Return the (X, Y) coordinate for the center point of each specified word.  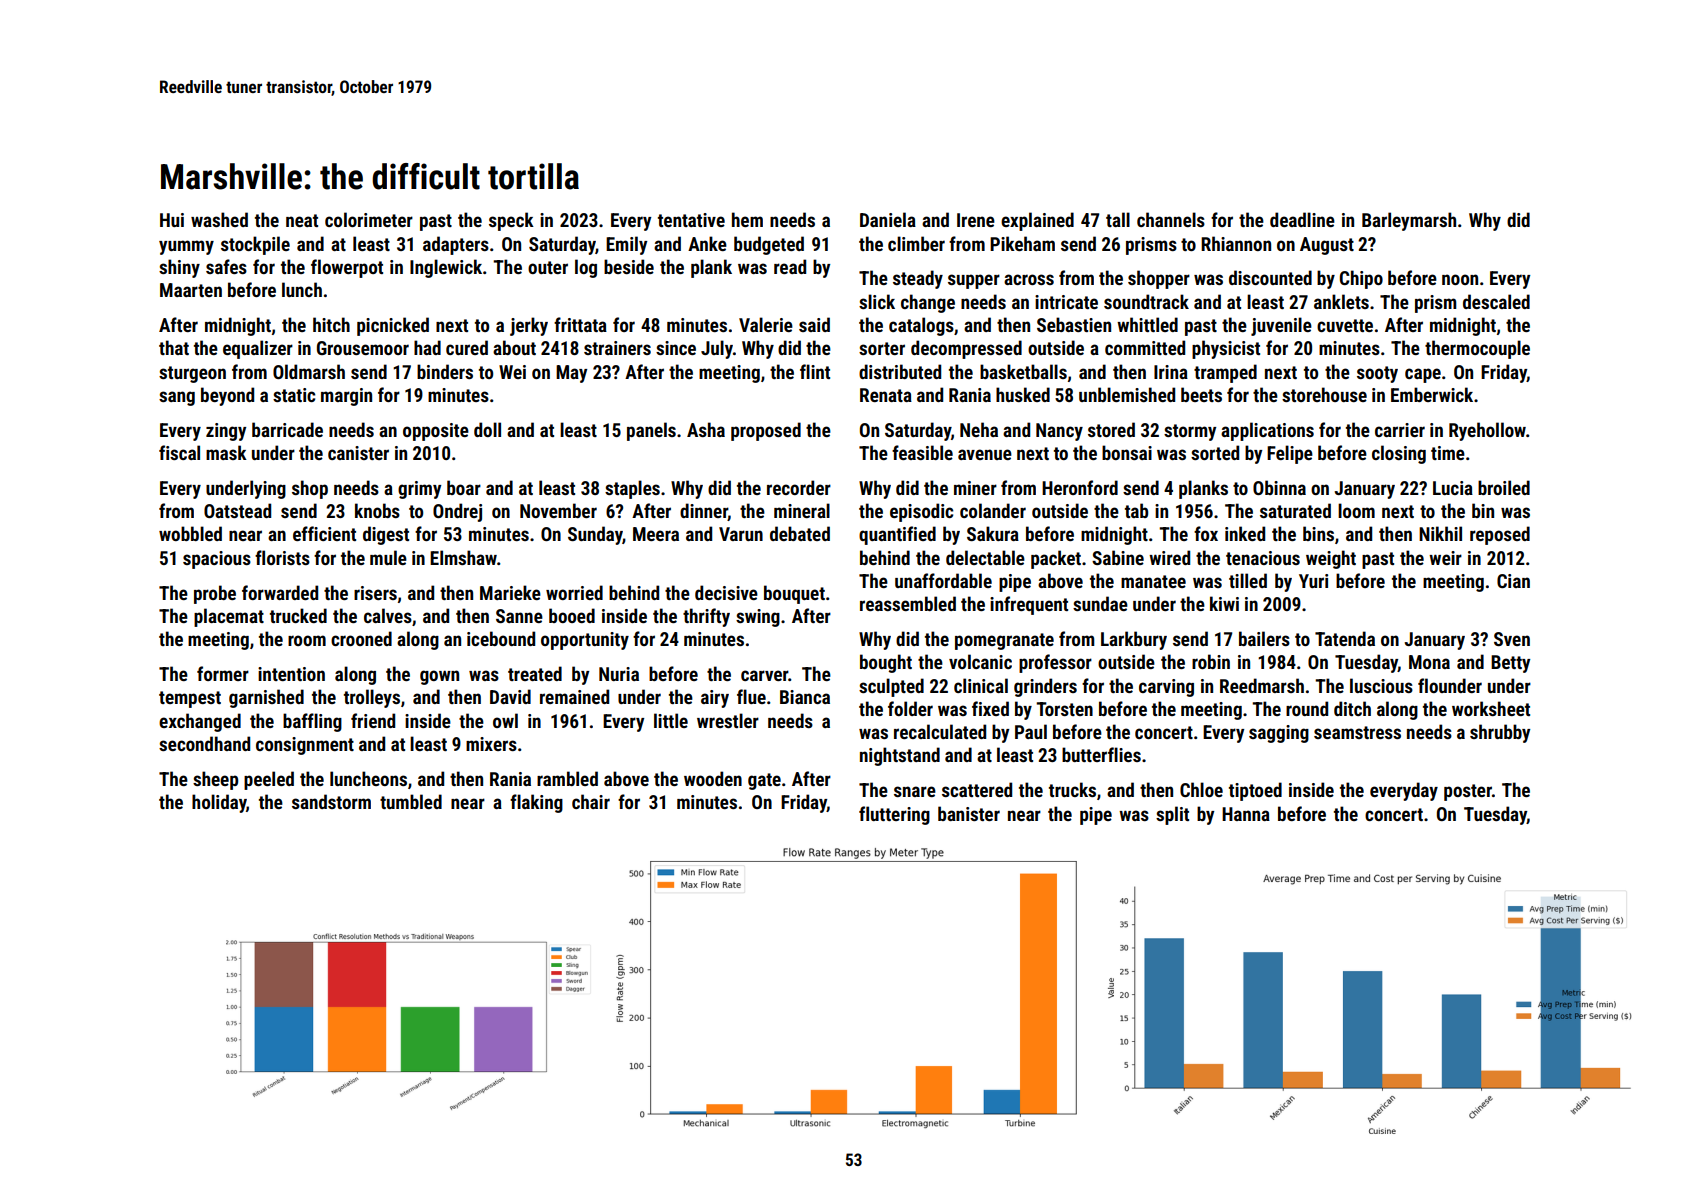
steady (918, 279)
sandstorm (331, 801)
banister (969, 813)
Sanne (519, 616)
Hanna (1246, 814)
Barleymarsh (1409, 221)
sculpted (891, 687)
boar (464, 487)
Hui (172, 220)
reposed (1500, 535)
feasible (922, 452)
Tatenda (1345, 638)
